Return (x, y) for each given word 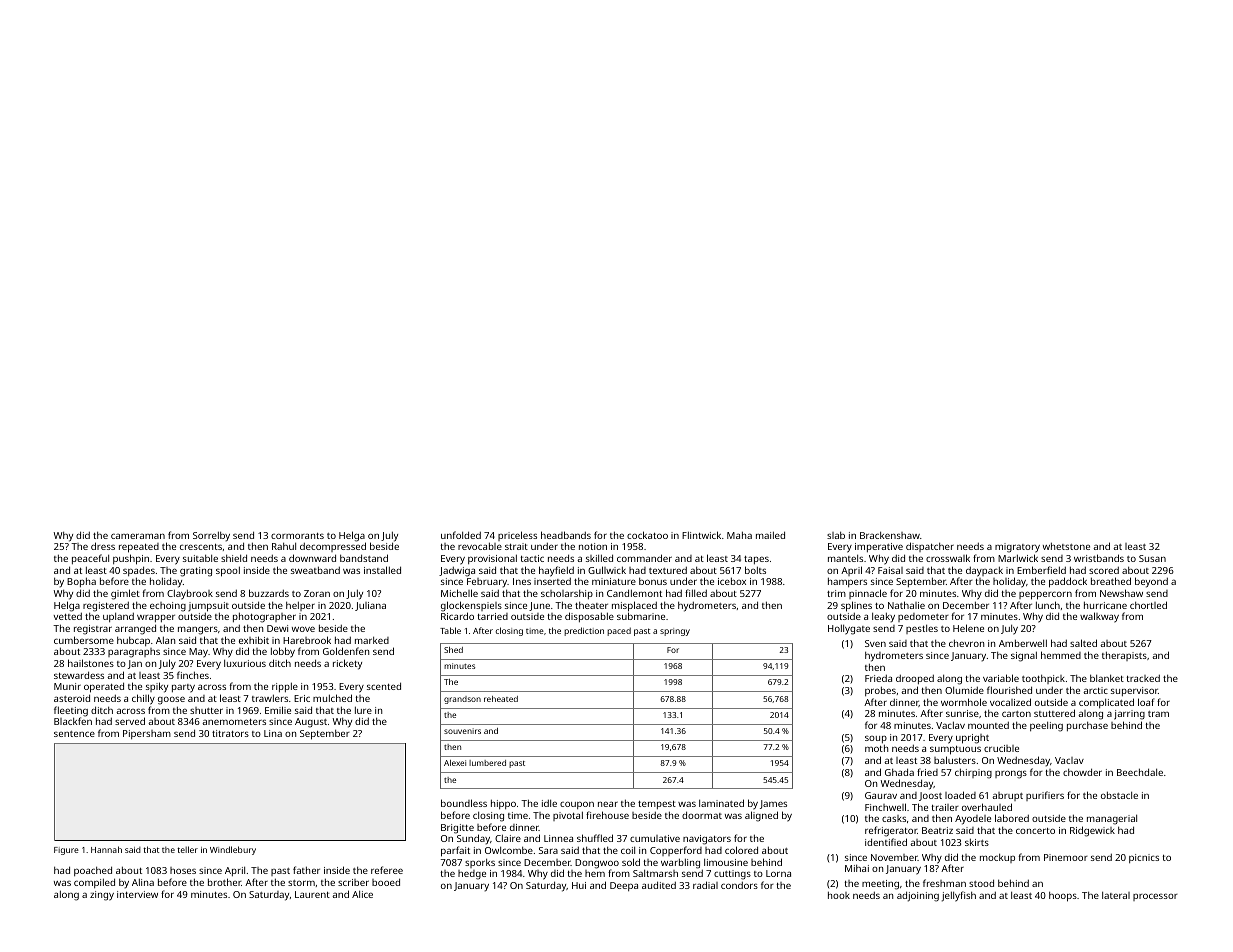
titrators (230, 733)
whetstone (1066, 546)
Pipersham (147, 734)
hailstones (91, 663)
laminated (721, 803)
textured (668, 570)
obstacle (1119, 795)
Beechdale (1140, 772)
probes (880, 691)
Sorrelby (211, 536)
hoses (183, 870)
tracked (1143, 678)
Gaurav (881, 795)
